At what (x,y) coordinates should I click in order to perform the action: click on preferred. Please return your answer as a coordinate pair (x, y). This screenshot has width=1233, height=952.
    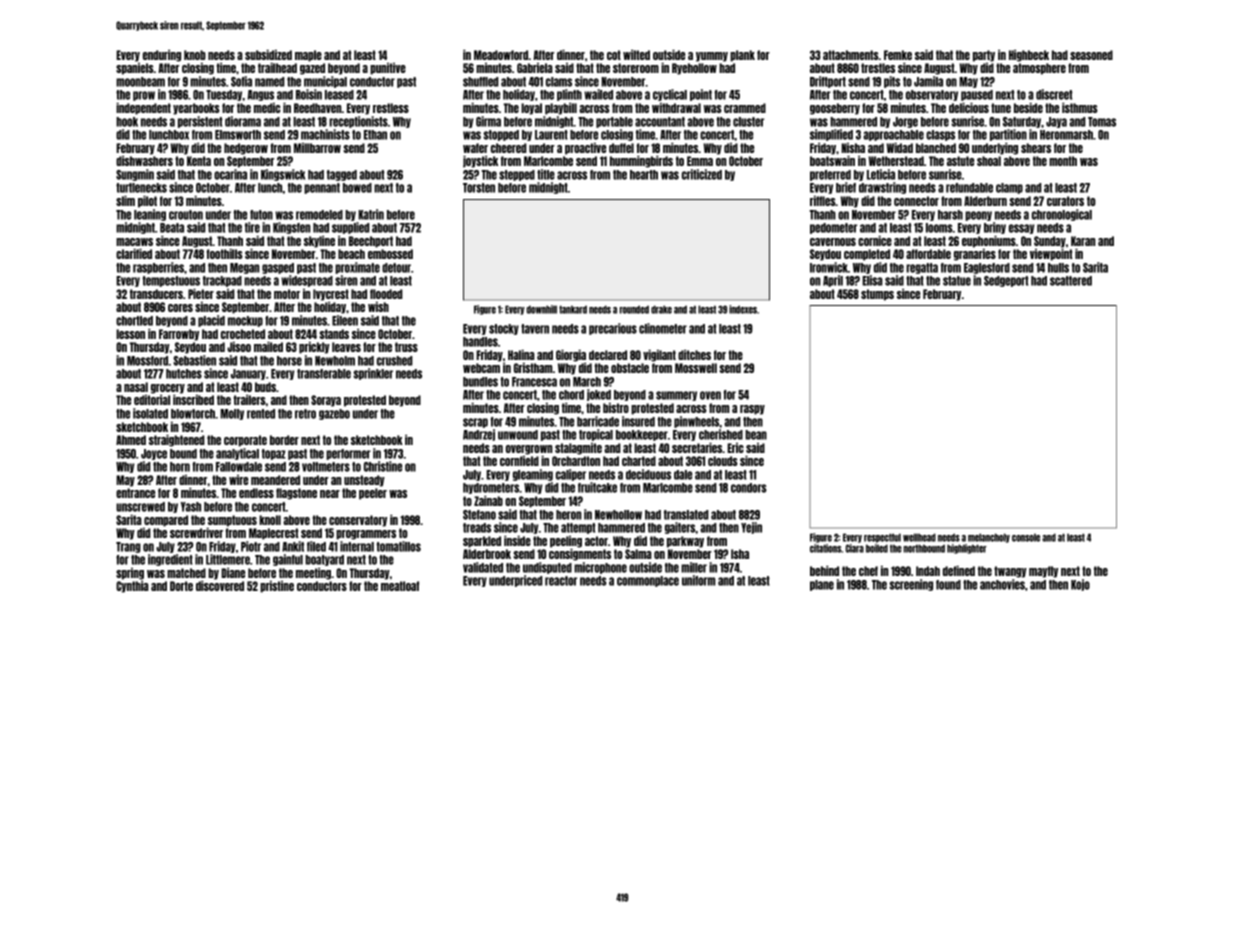
    Looking at the image, I should click on (830, 175).
